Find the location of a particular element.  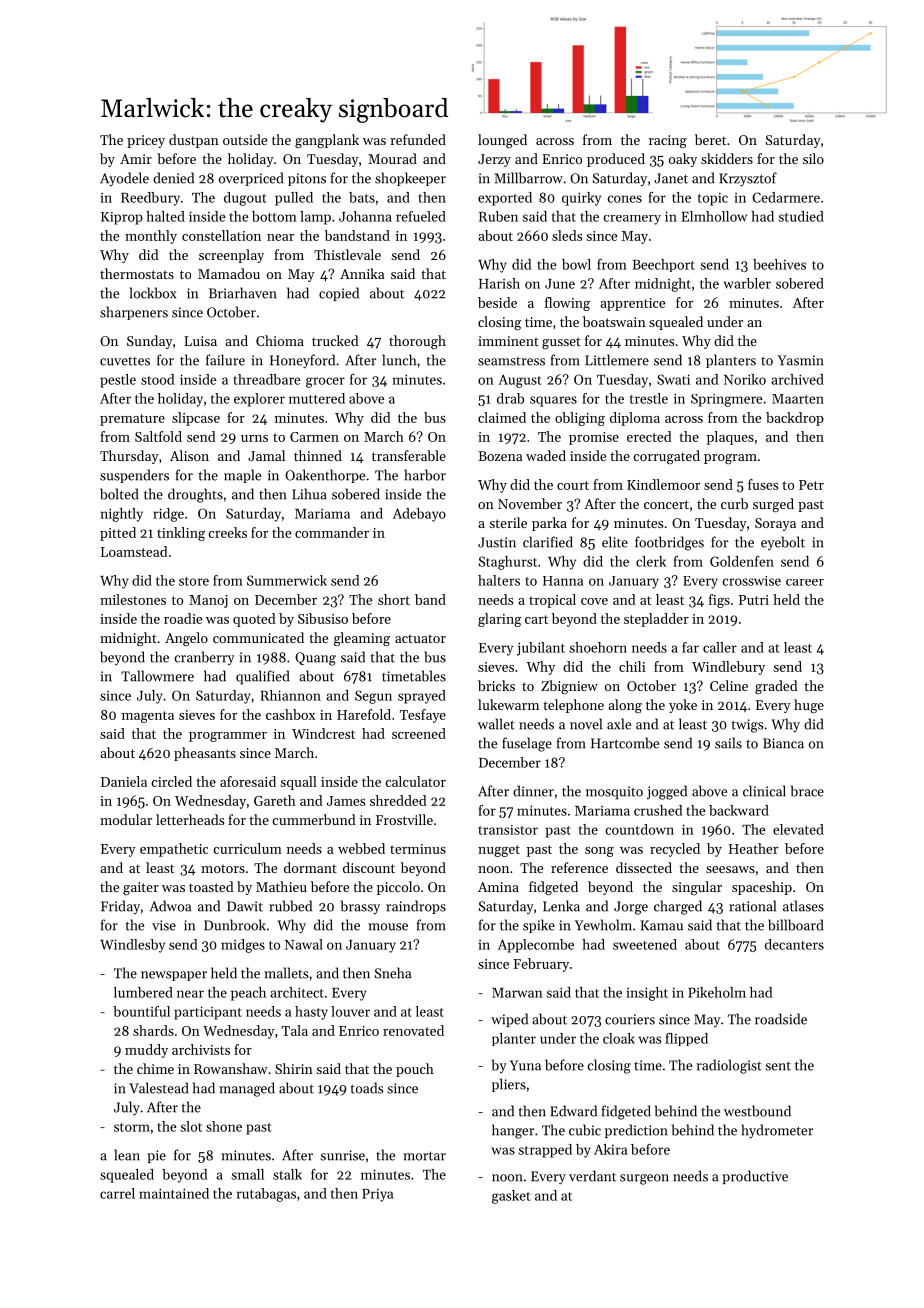

sterile is located at coordinates (508, 522).
